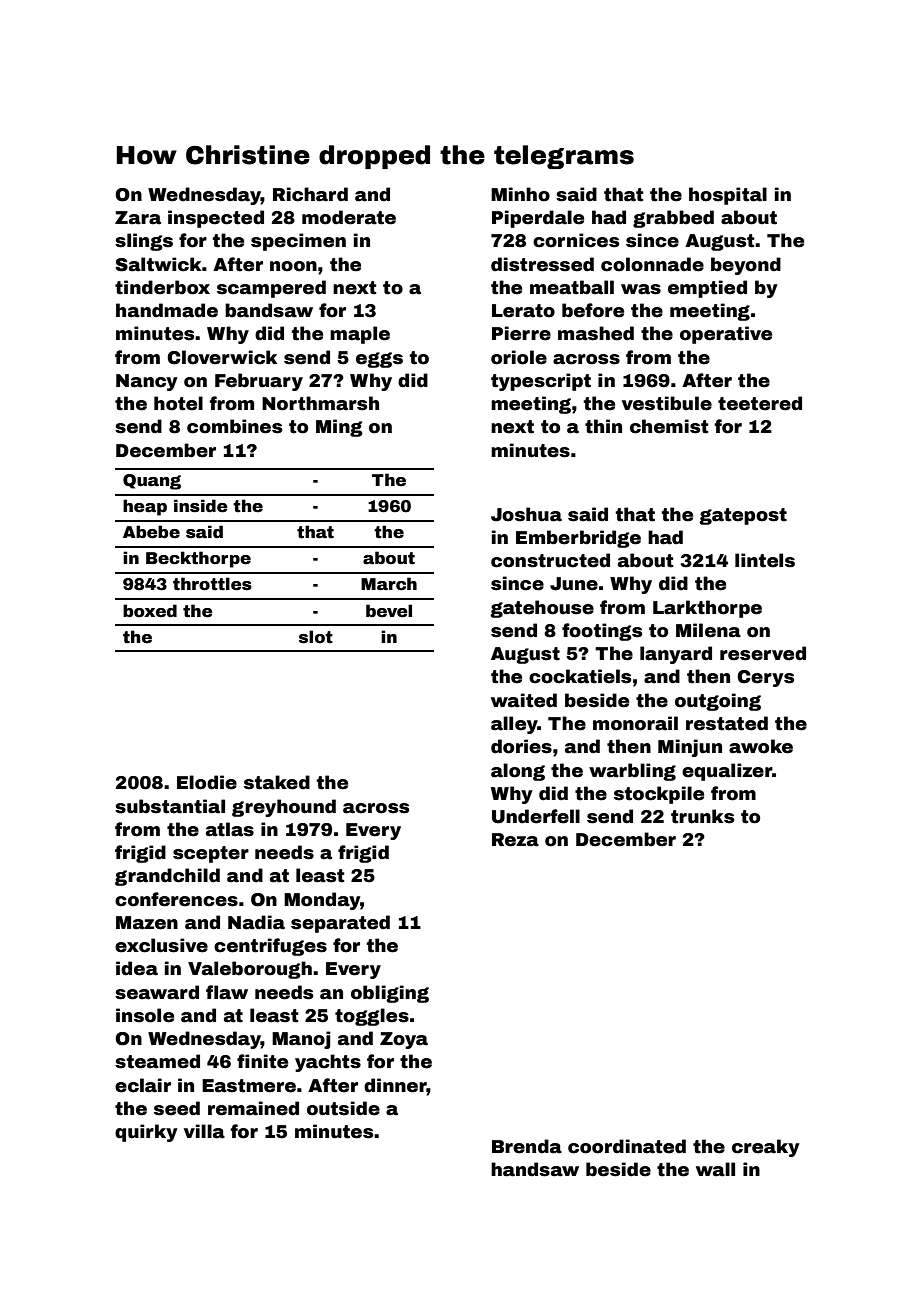  Describe the element at coordinates (526, 514) in the page. I see `Joshua` at that location.
